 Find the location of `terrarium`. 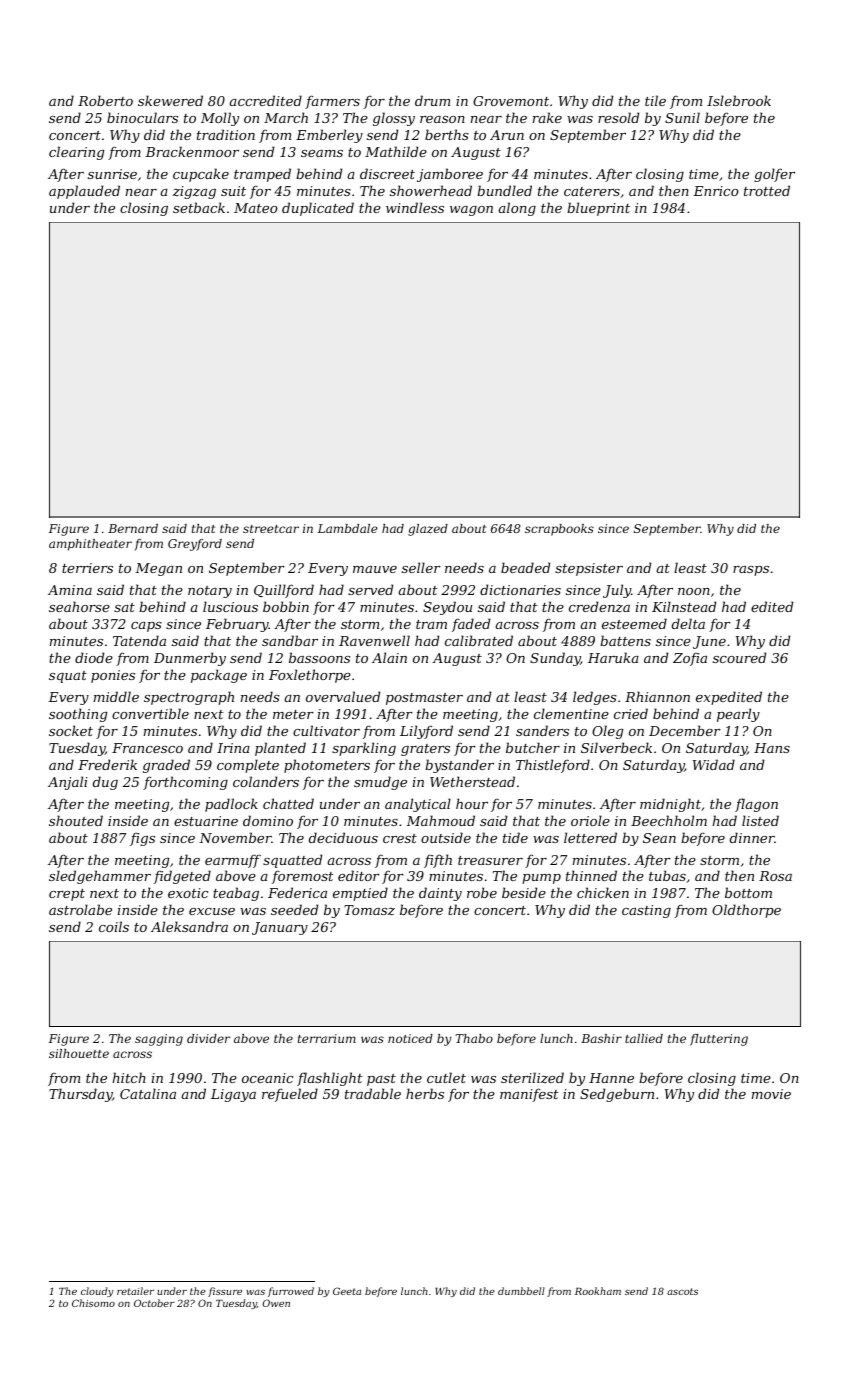

terrarium is located at coordinates (327, 1038).
